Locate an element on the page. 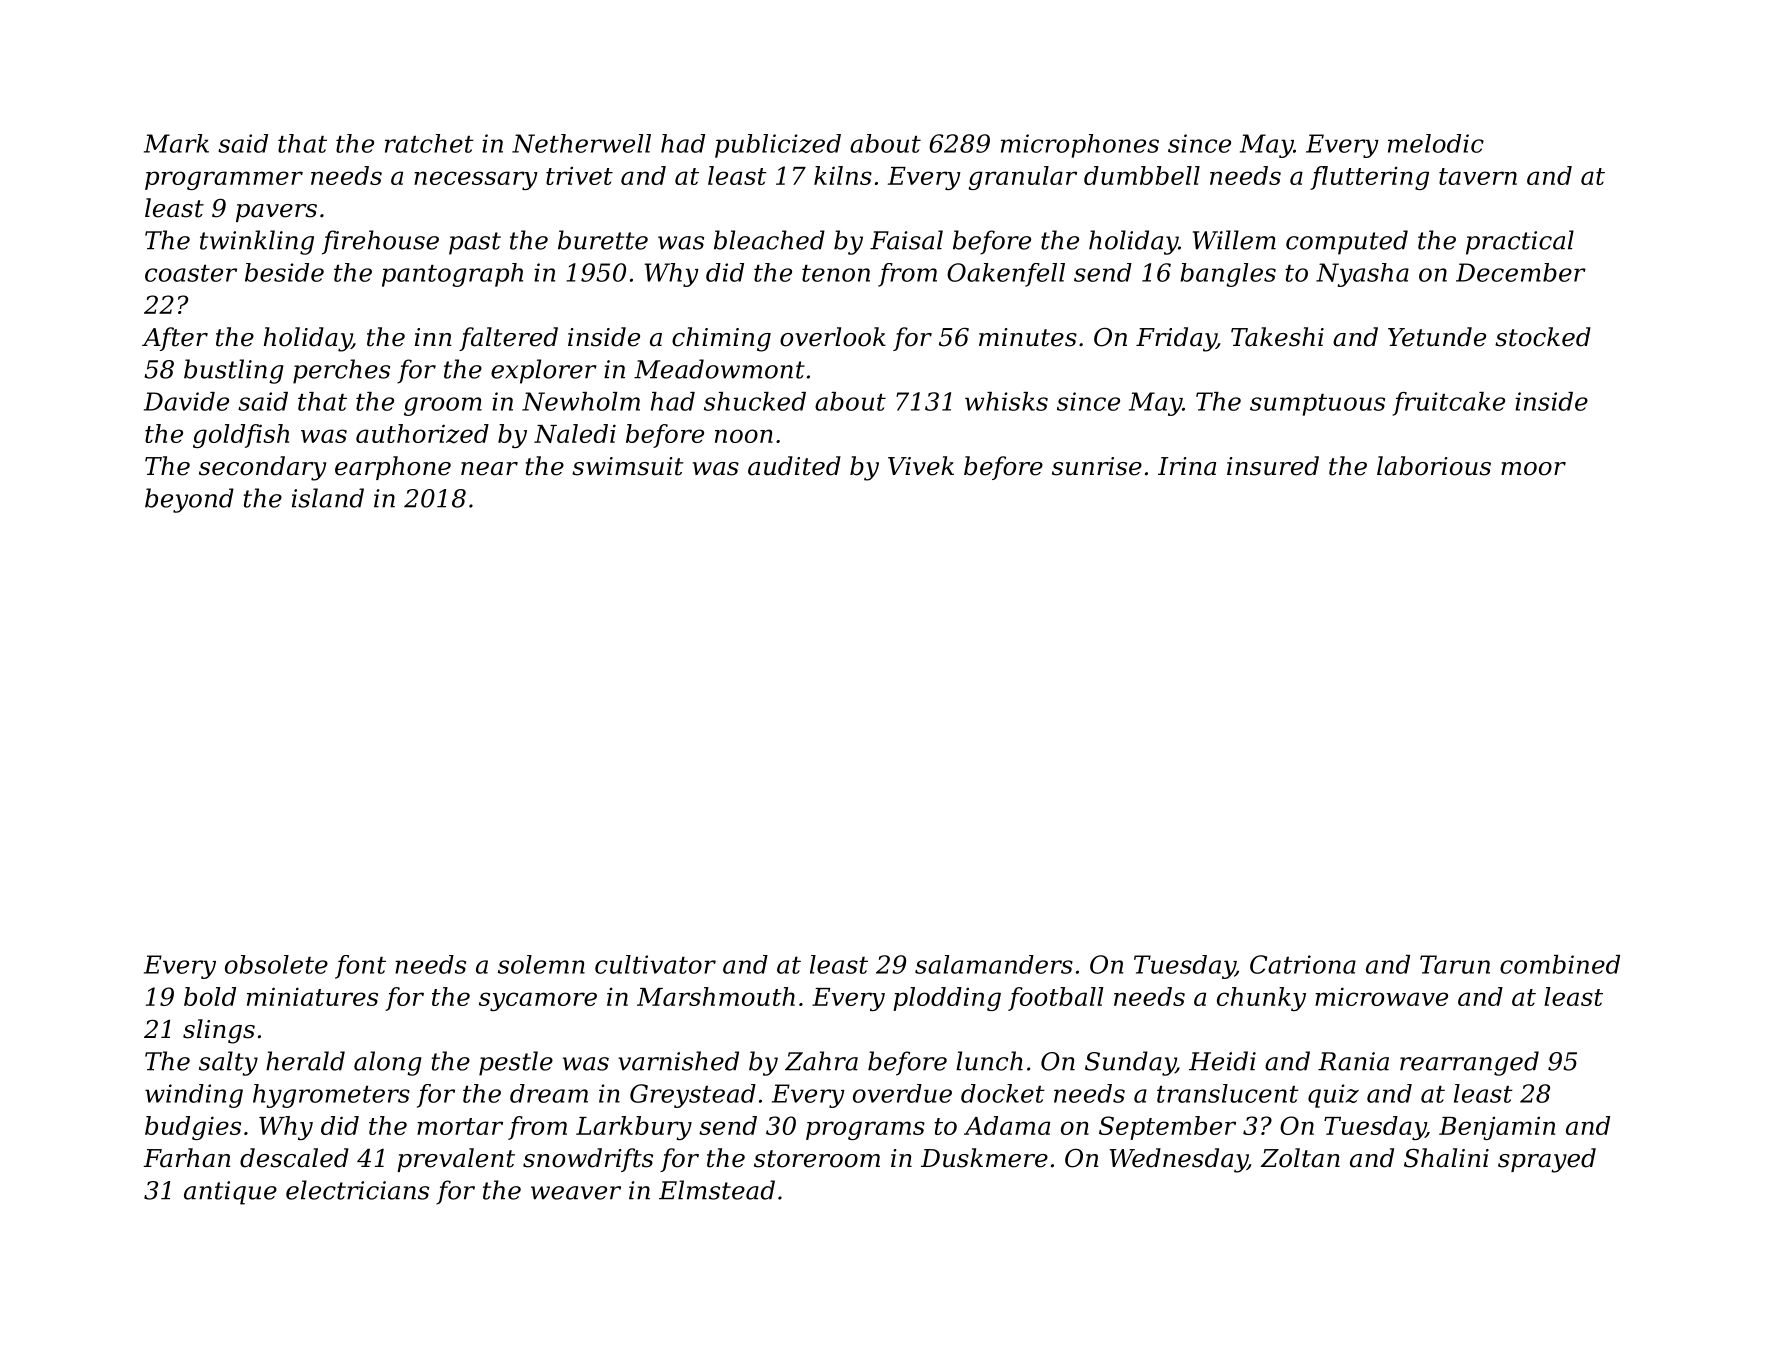  Davide is located at coordinates (186, 401).
